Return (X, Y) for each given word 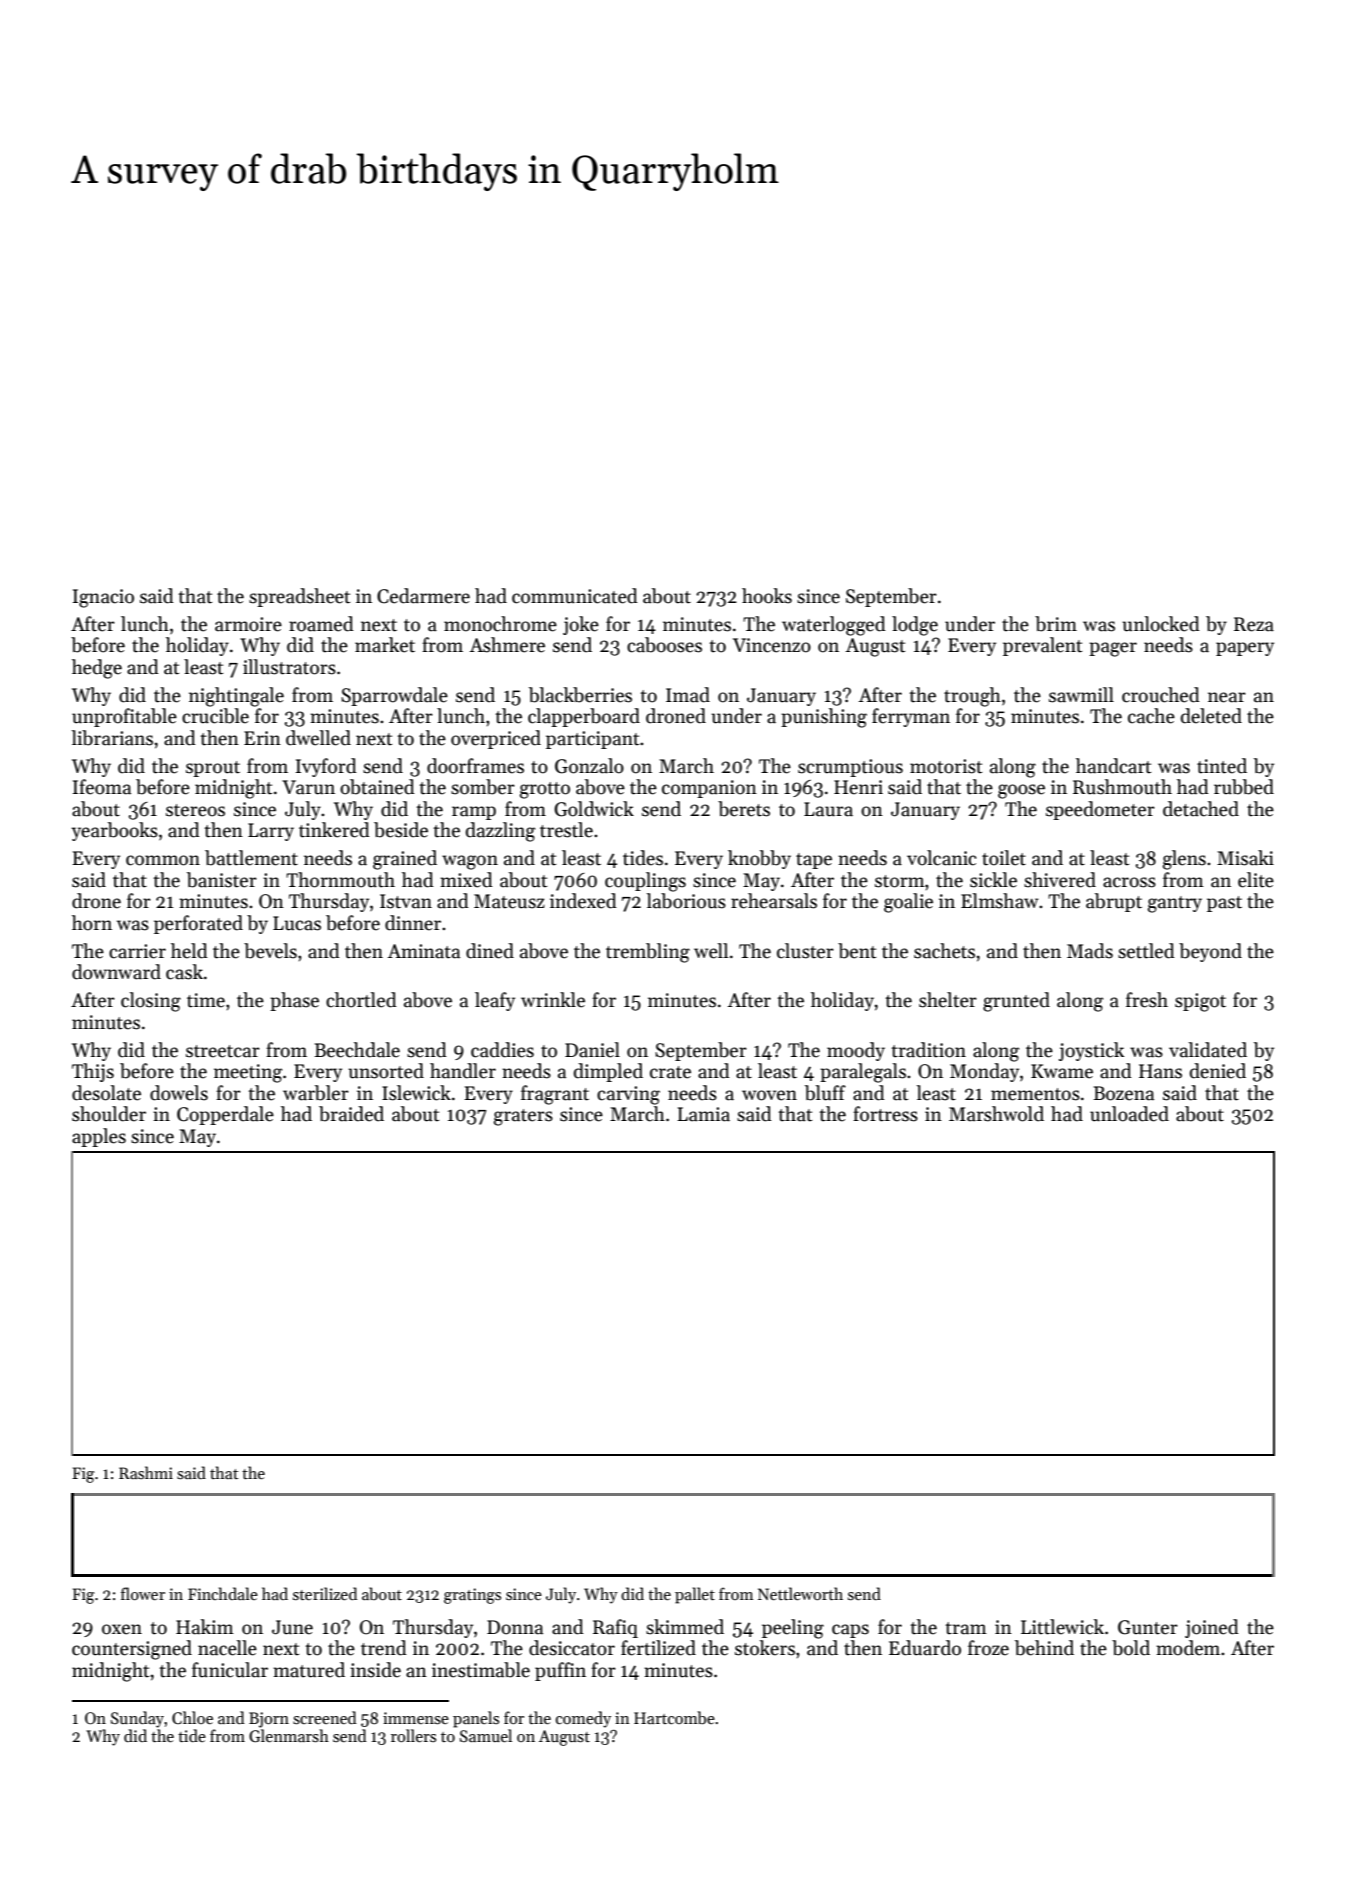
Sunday (138, 1719)
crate (670, 1072)
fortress (885, 1114)
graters (523, 1117)
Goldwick (594, 809)
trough (972, 697)
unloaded (1129, 1114)
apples (99, 1137)
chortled (361, 1000)
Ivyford (326, 767)
